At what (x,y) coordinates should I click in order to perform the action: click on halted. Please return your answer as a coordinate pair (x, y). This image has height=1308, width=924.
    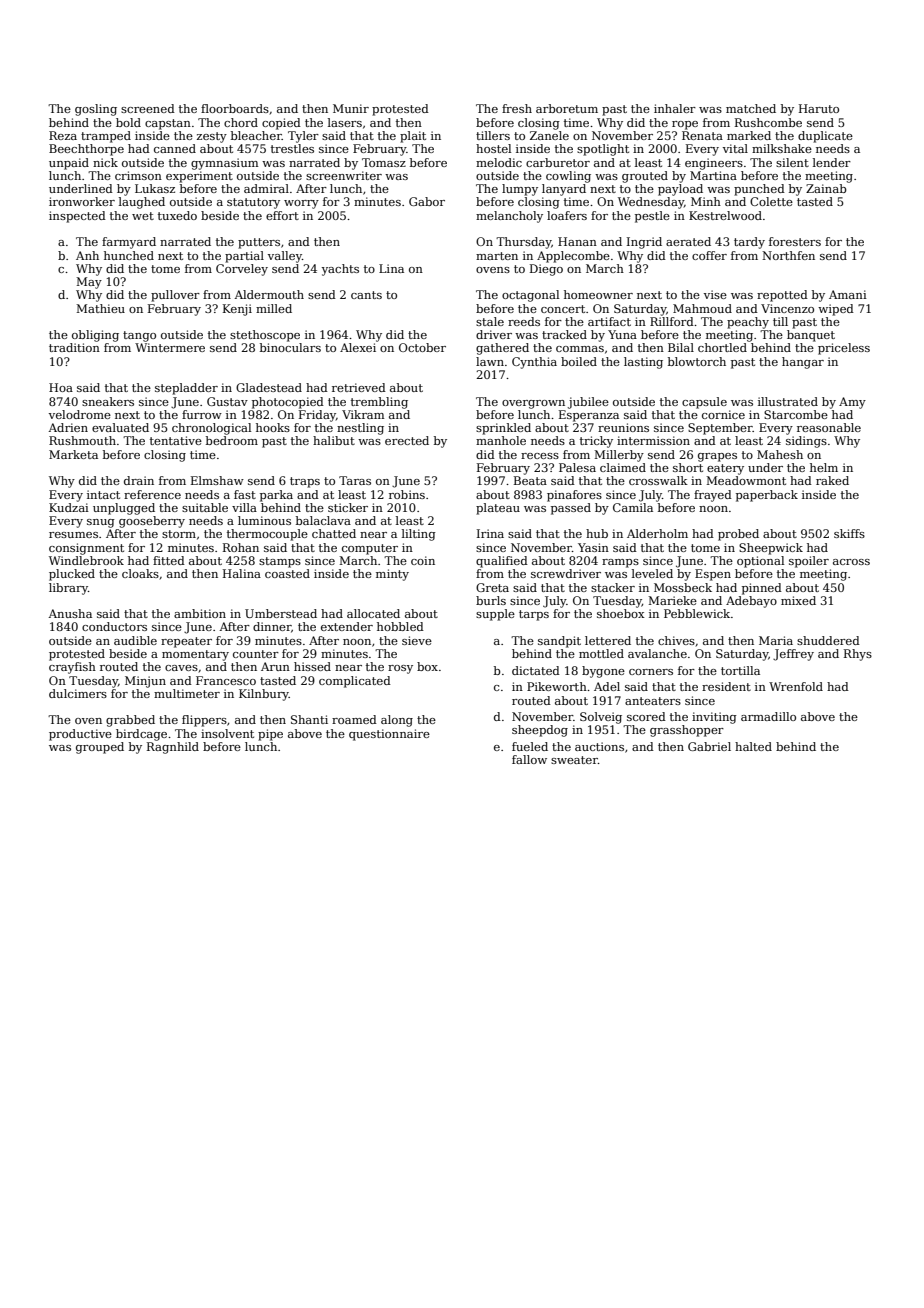
    Looking at the image, I should click on (753, 746).
